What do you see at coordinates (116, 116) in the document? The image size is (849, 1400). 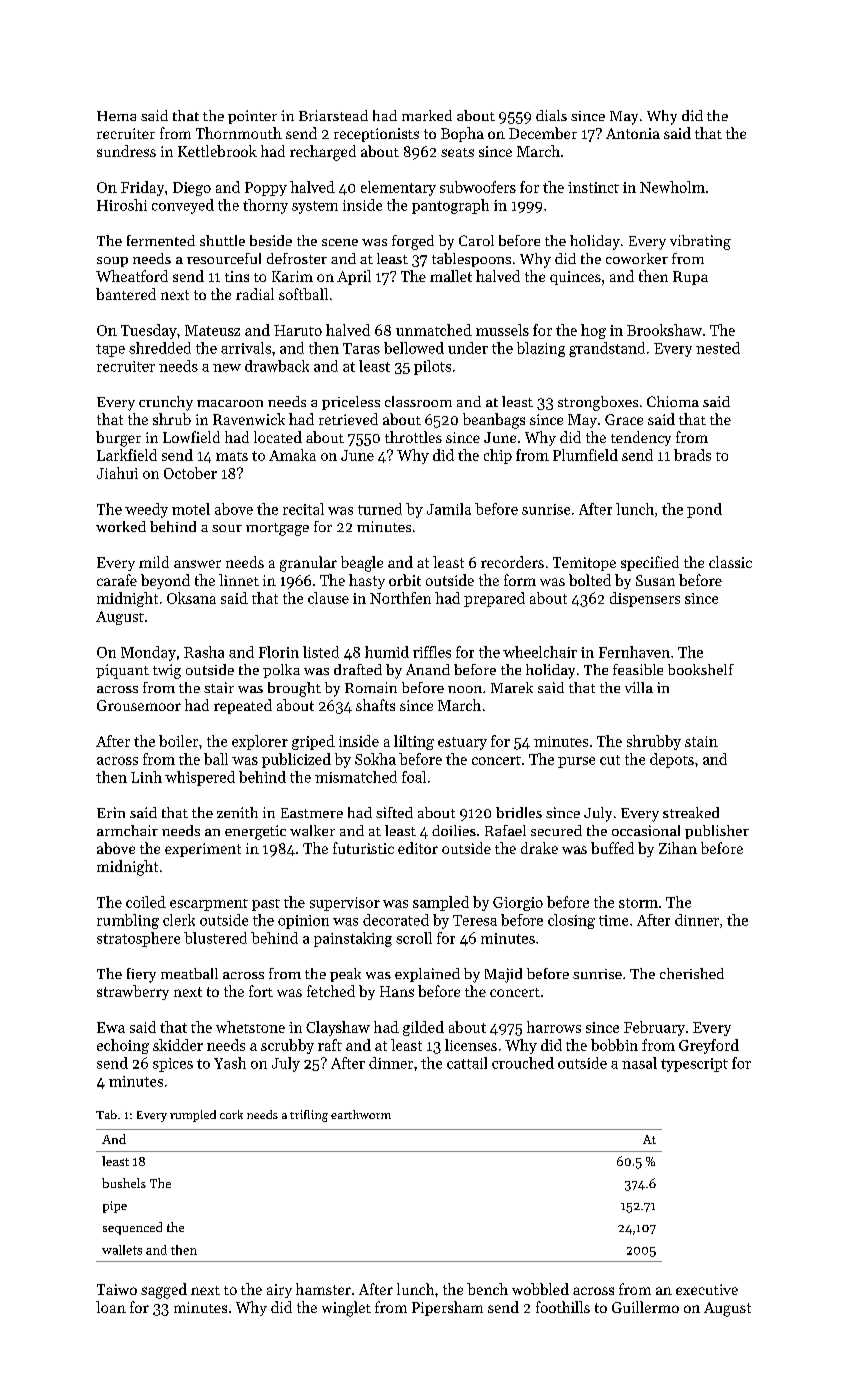 I see `Hema` at bounding box center [116, 116].
